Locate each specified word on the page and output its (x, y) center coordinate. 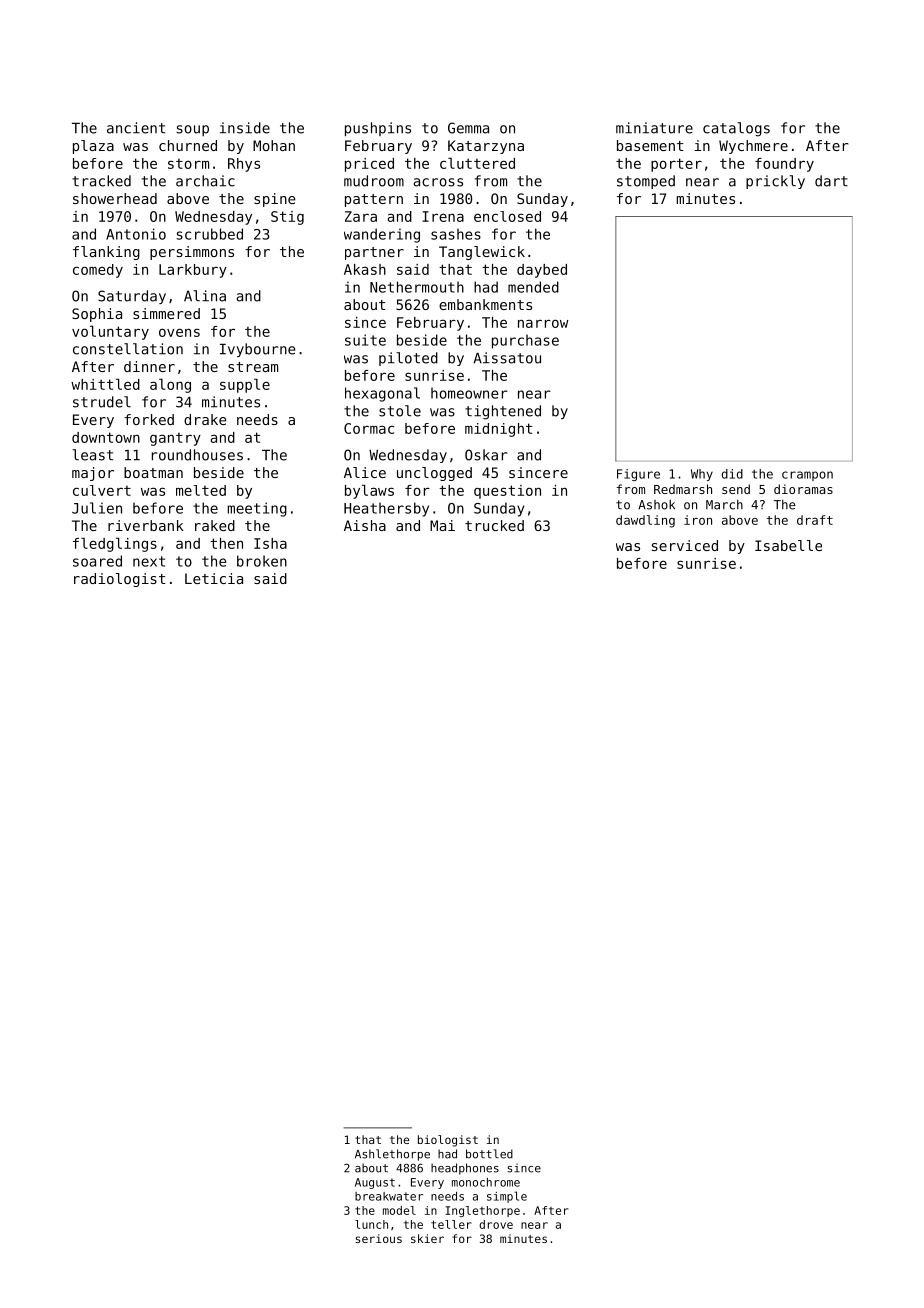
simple (507, 1197)
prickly (775, 182)
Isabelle (788, 545)
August (375, 1183)
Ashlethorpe (392, 1155)
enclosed (507, 216)
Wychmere (753, 147)
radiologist (119, 580)
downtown (106, 437)
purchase (525, 341)
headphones (465, 1169)
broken (262, 561)
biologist (448, 1141)
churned (188, 145)
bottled (489, 1154)
